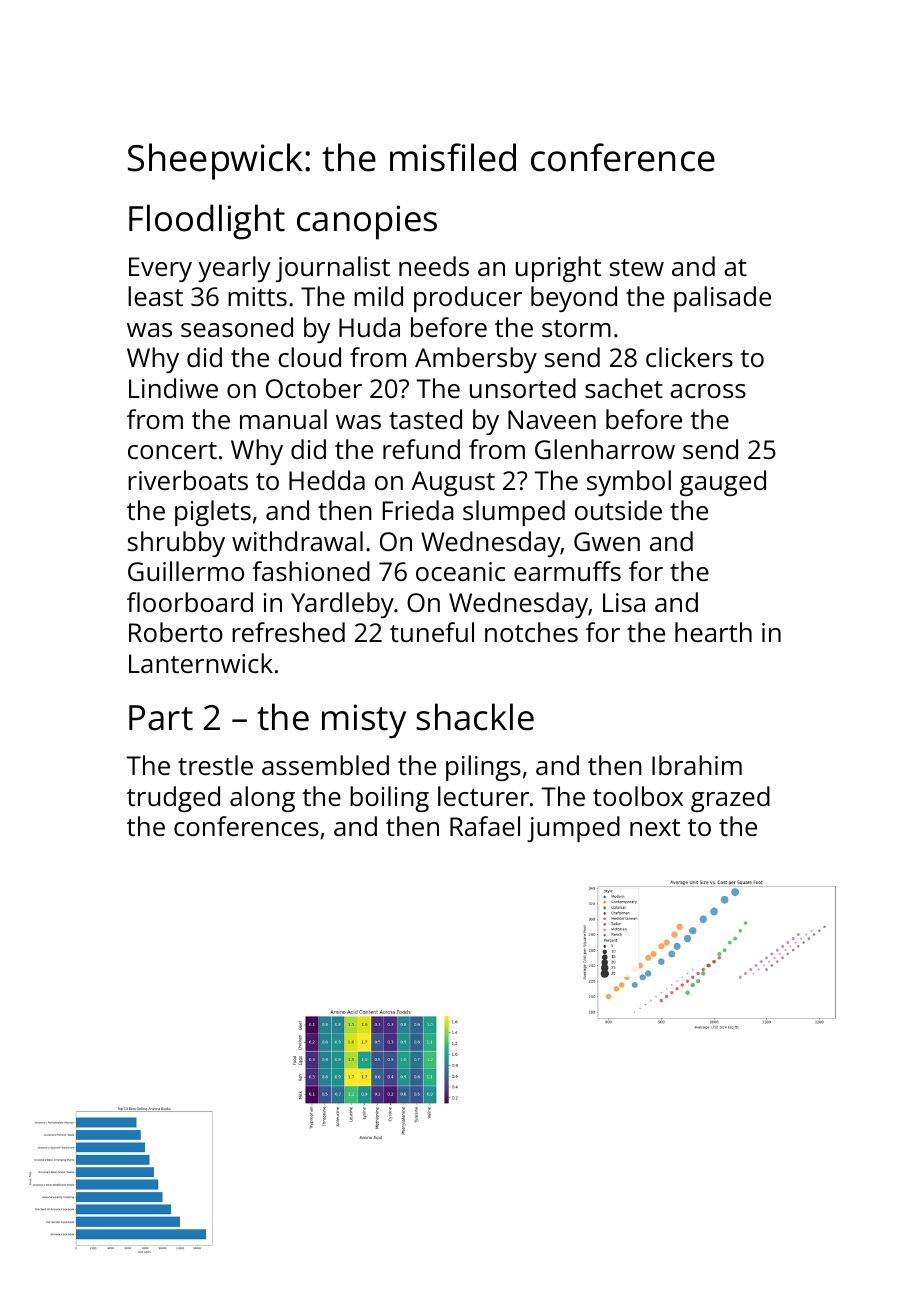  I want to click on canopies, so click(367, 222).
